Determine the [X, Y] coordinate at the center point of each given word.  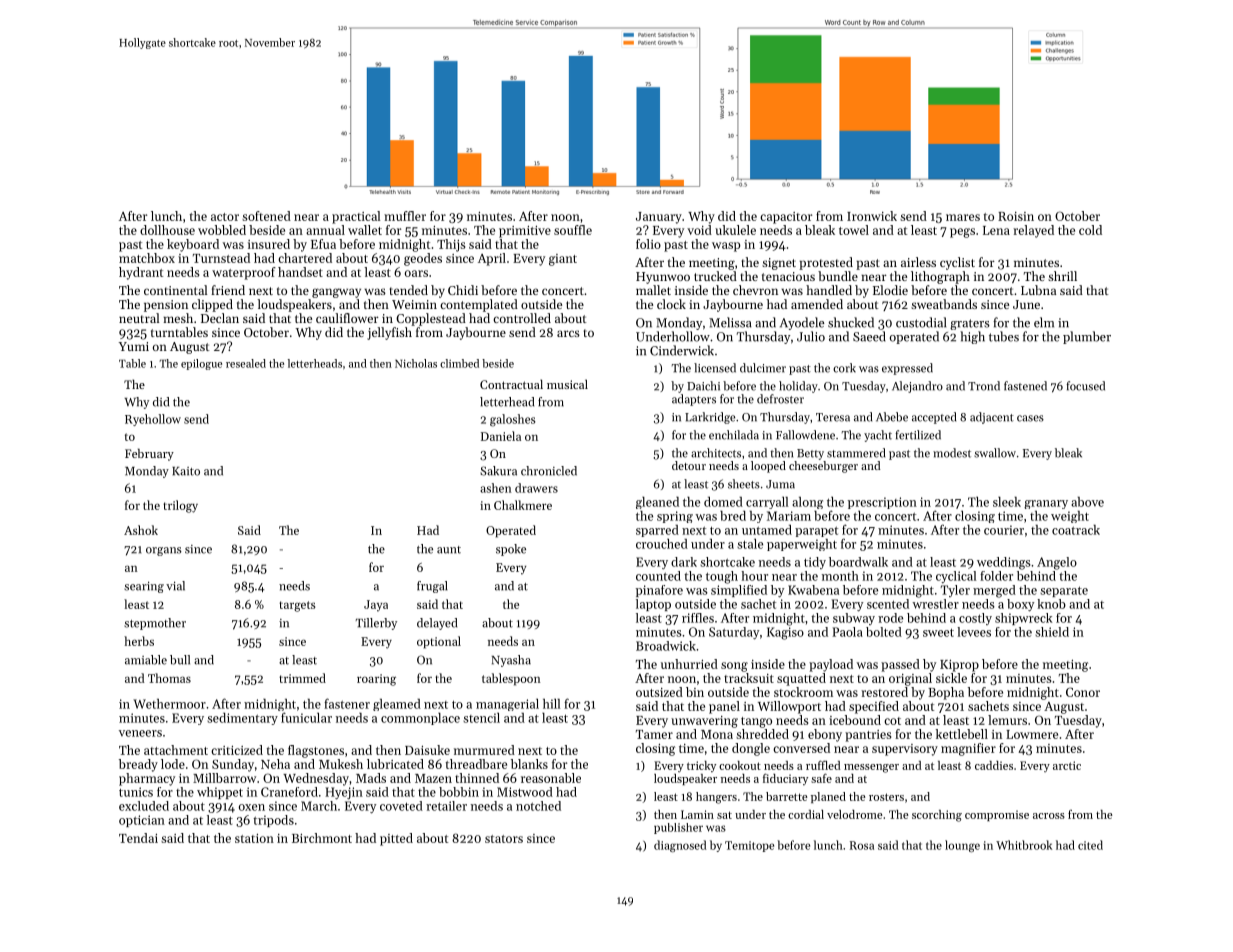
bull [180, 660]
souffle [573, 230]
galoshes [512, 420]
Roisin [1016, 216]
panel [724, 707]
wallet [365, 230]
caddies [994, 765]
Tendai [138, 838]
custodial [921, 322]
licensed [715, 368]
